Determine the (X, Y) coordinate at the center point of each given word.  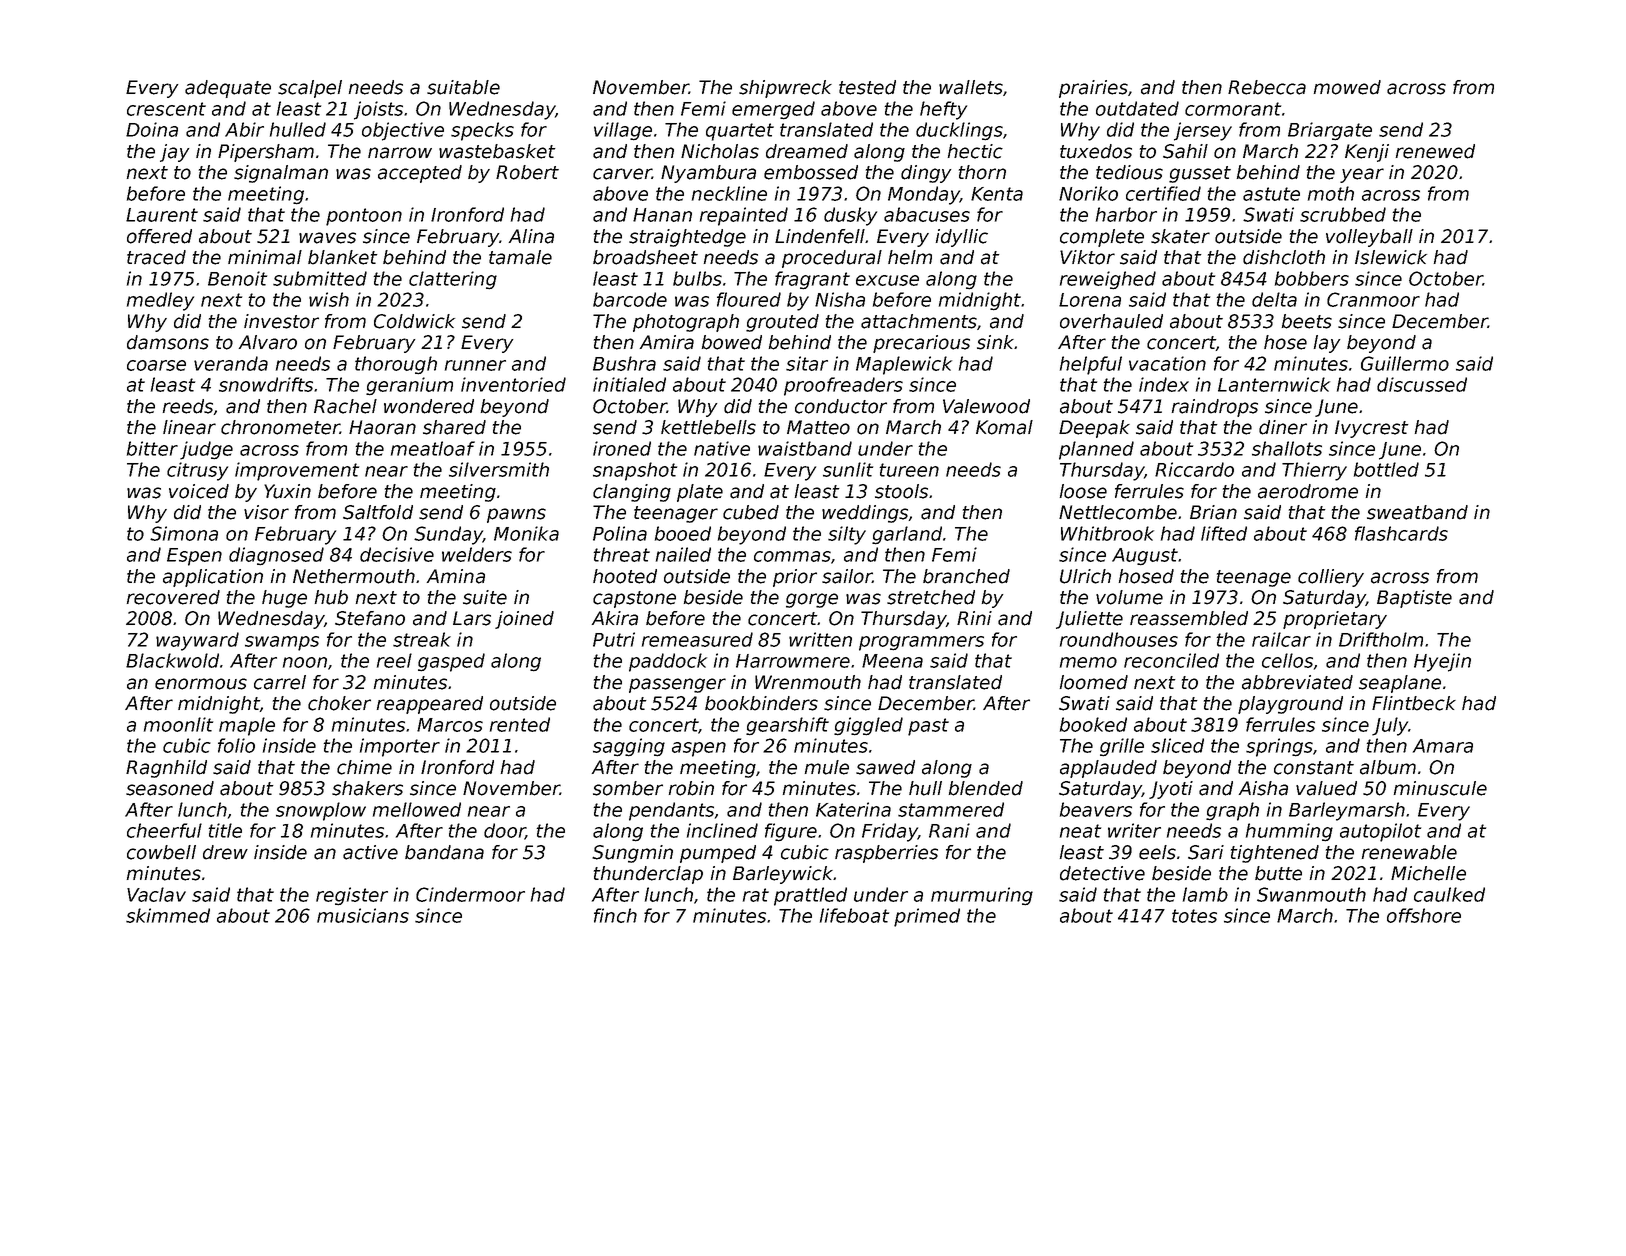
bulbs (697, 278)
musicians (363, 915)
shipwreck (785, 89)
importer (400, 747)
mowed (1347, 87)
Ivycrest (1372, 429)
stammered (951, 809)
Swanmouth (1311, 894)
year (1362, 175)
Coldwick (414, 321)
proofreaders (843, 386)
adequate (228, 89)
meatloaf (433, 448)
